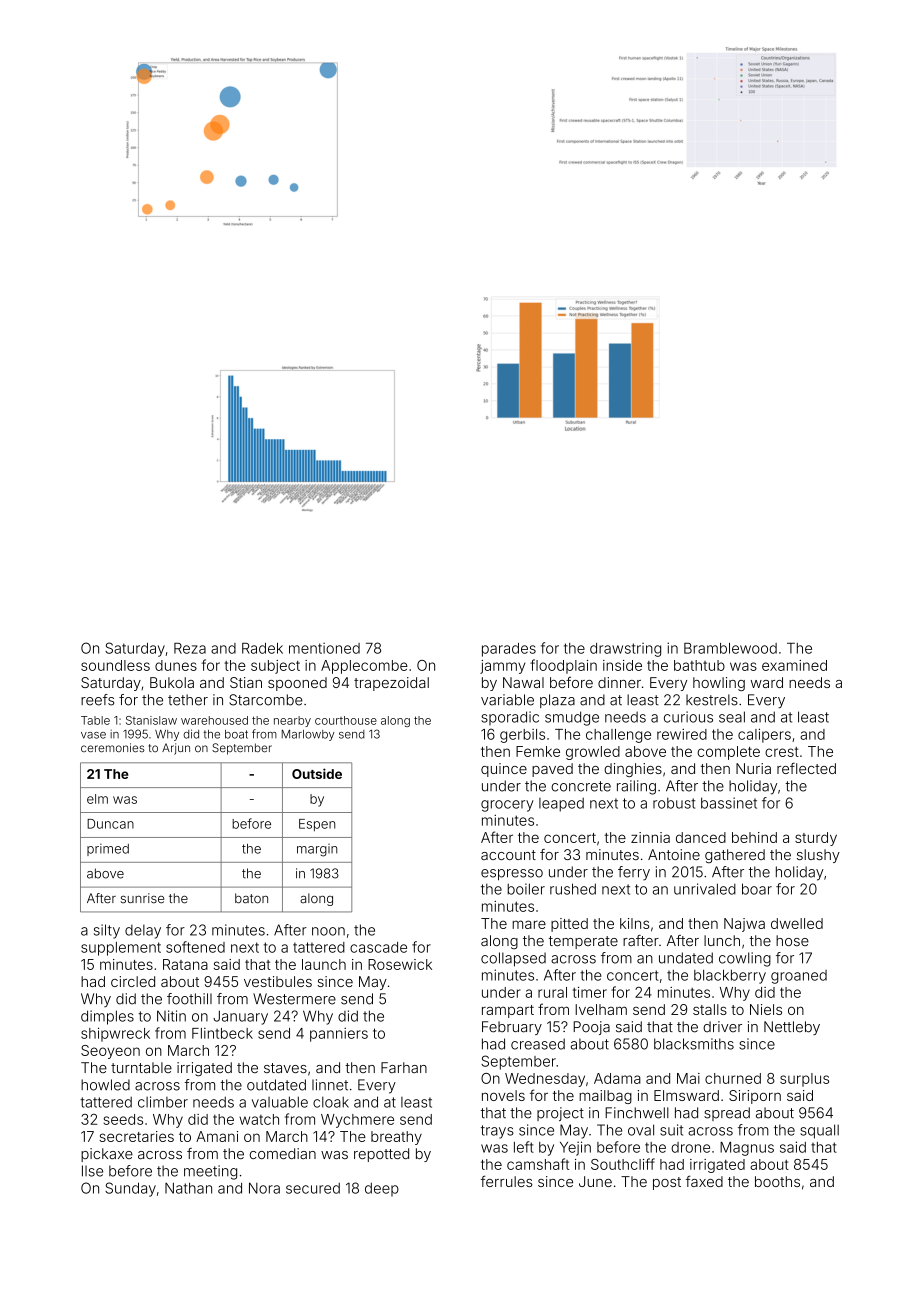  I want to click on Flintbeck, so click(222, 1033).
